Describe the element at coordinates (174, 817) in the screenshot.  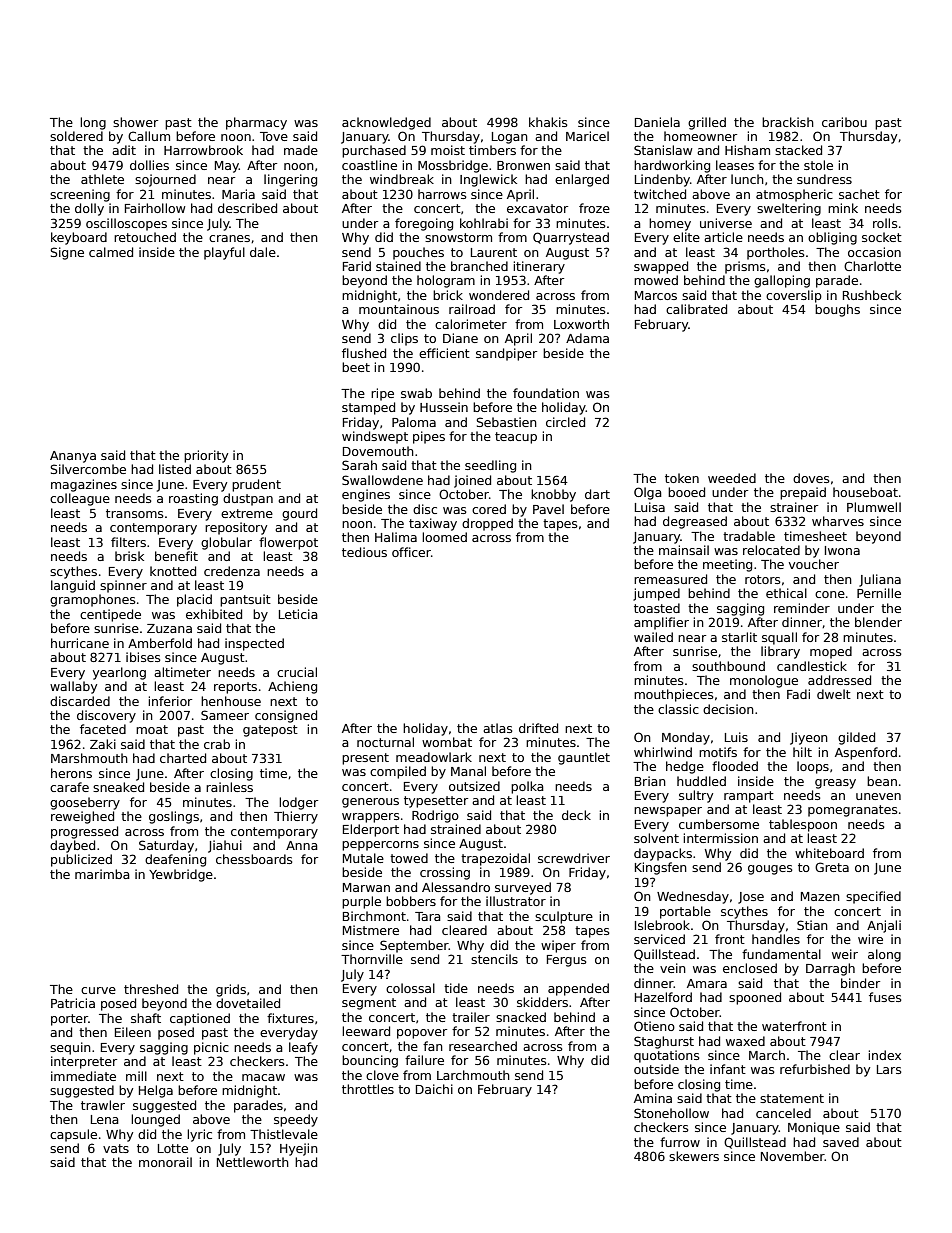
I see `goslings` at that location.
